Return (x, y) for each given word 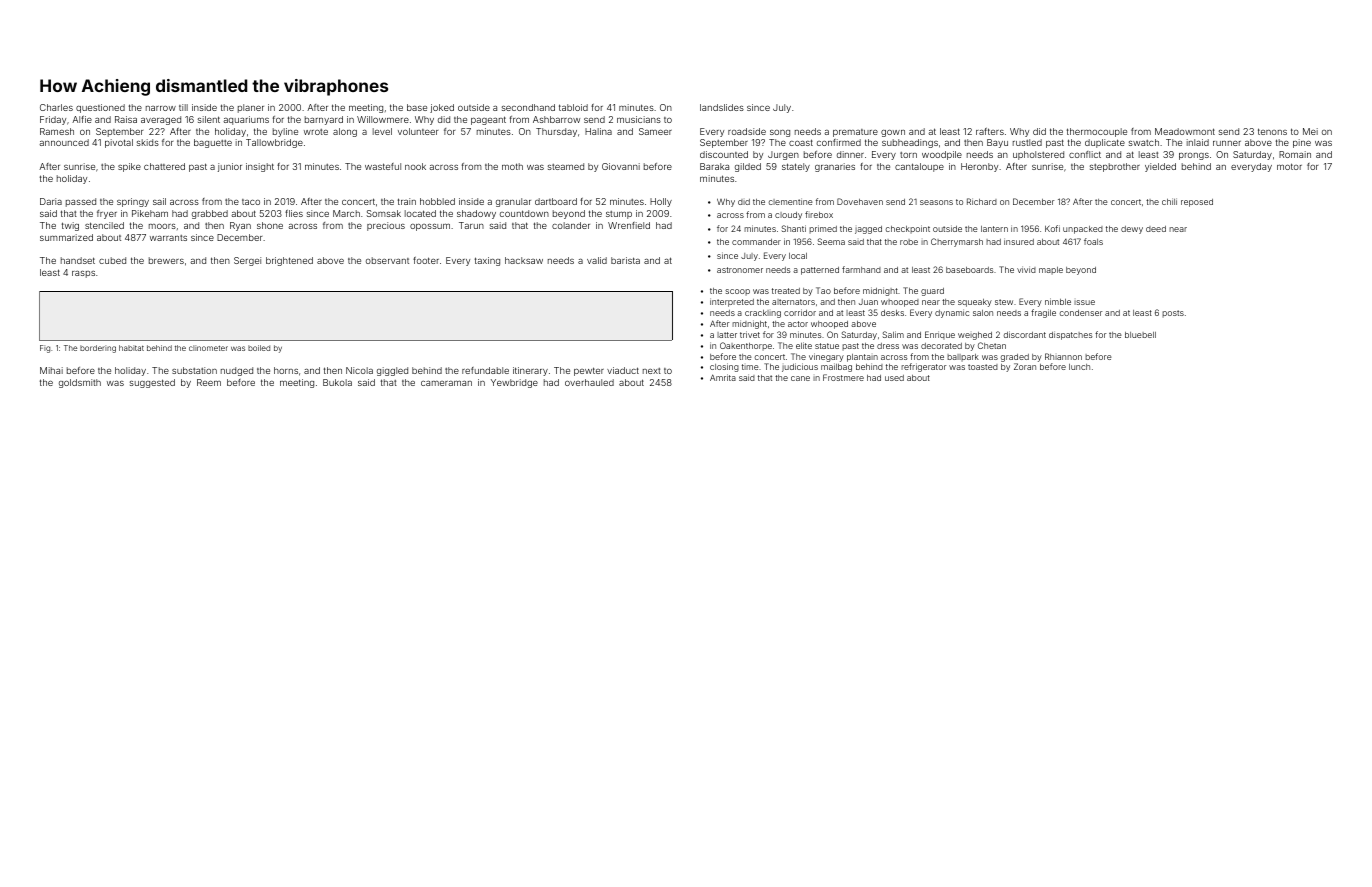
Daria (51, 201)
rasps (83, 274)
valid (597, 260)
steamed (566, 166)
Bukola (337, 382)
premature (855, 133)
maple (1051, 271)
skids (148, 142)
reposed (1197, 203)
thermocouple (1097, 132)
